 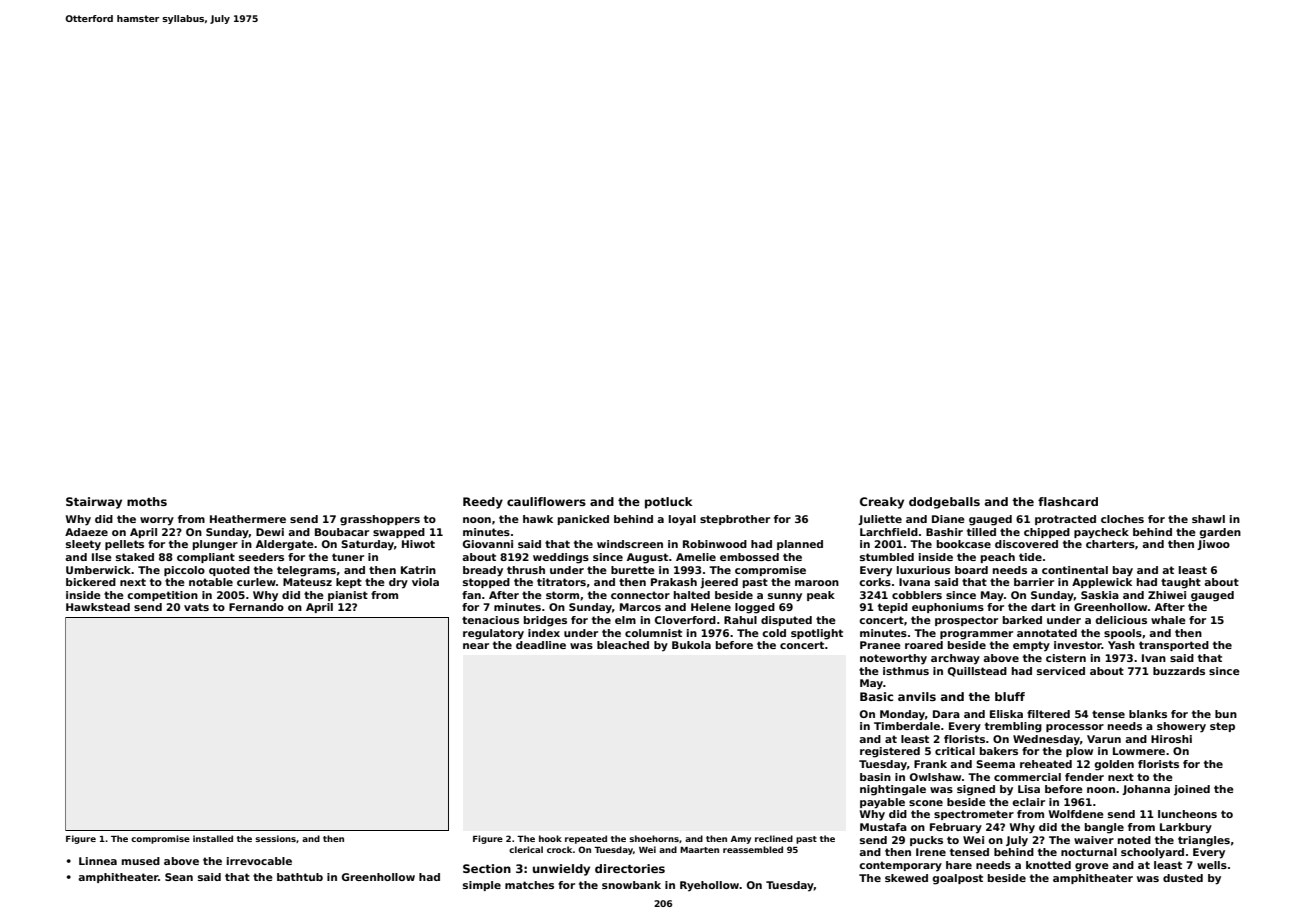 I want to click on goalpost, so click(x=957, y=879).
